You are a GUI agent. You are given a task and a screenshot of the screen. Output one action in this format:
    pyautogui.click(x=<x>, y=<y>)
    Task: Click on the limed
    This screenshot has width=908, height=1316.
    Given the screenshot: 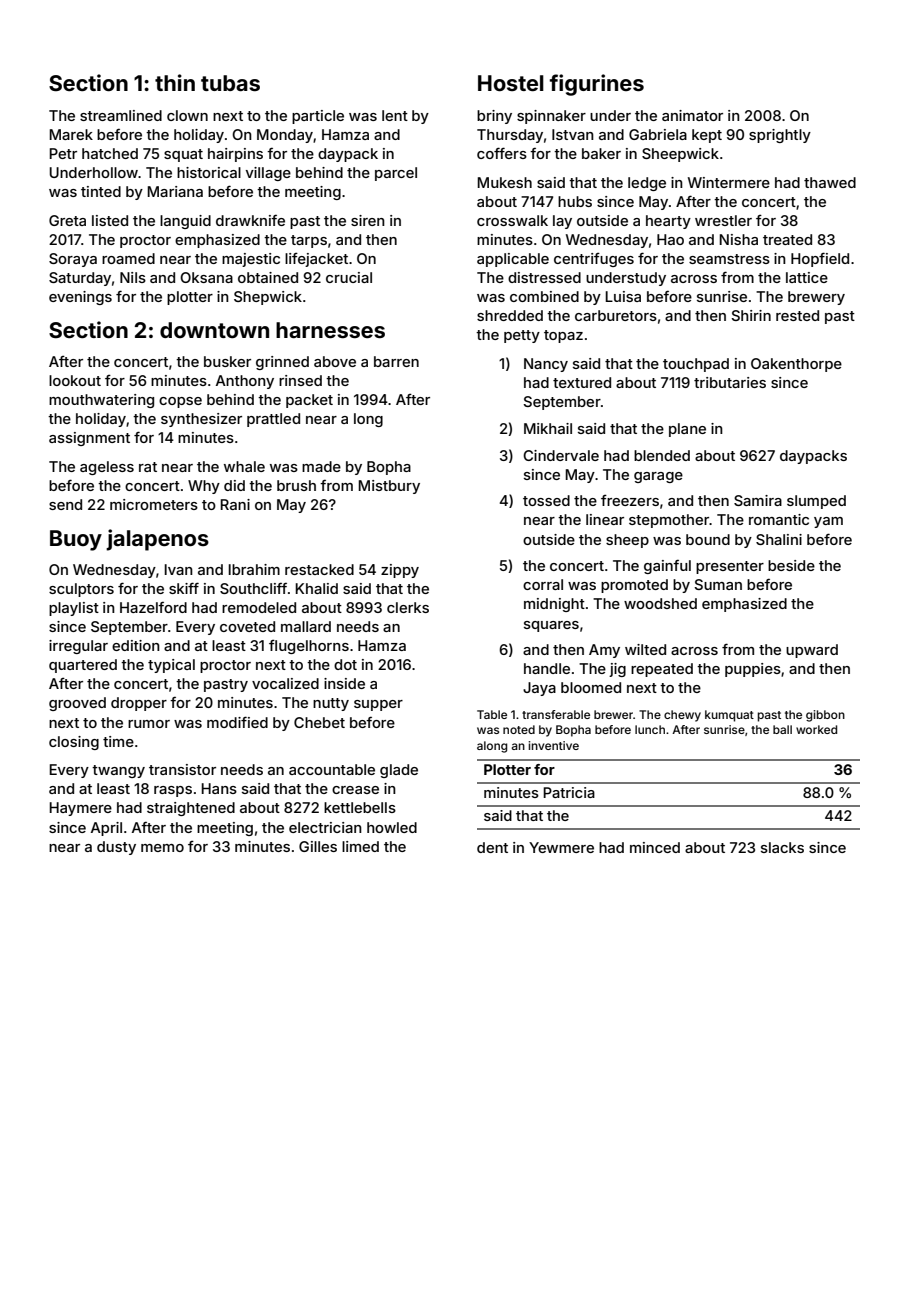 What is the action you would take?
    pyautogui.click(x=360, y=846)
